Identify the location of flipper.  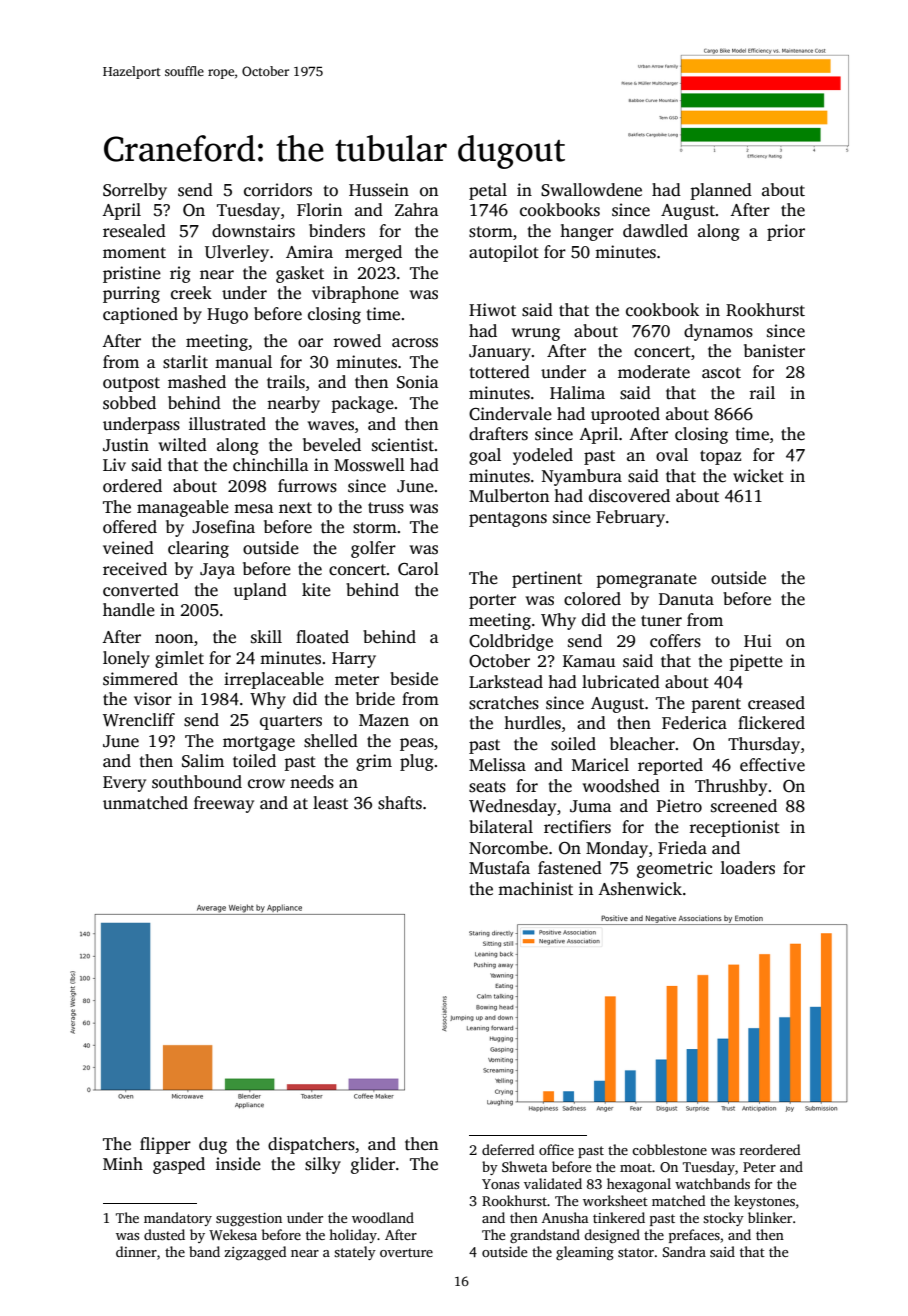
(165, 1145).
